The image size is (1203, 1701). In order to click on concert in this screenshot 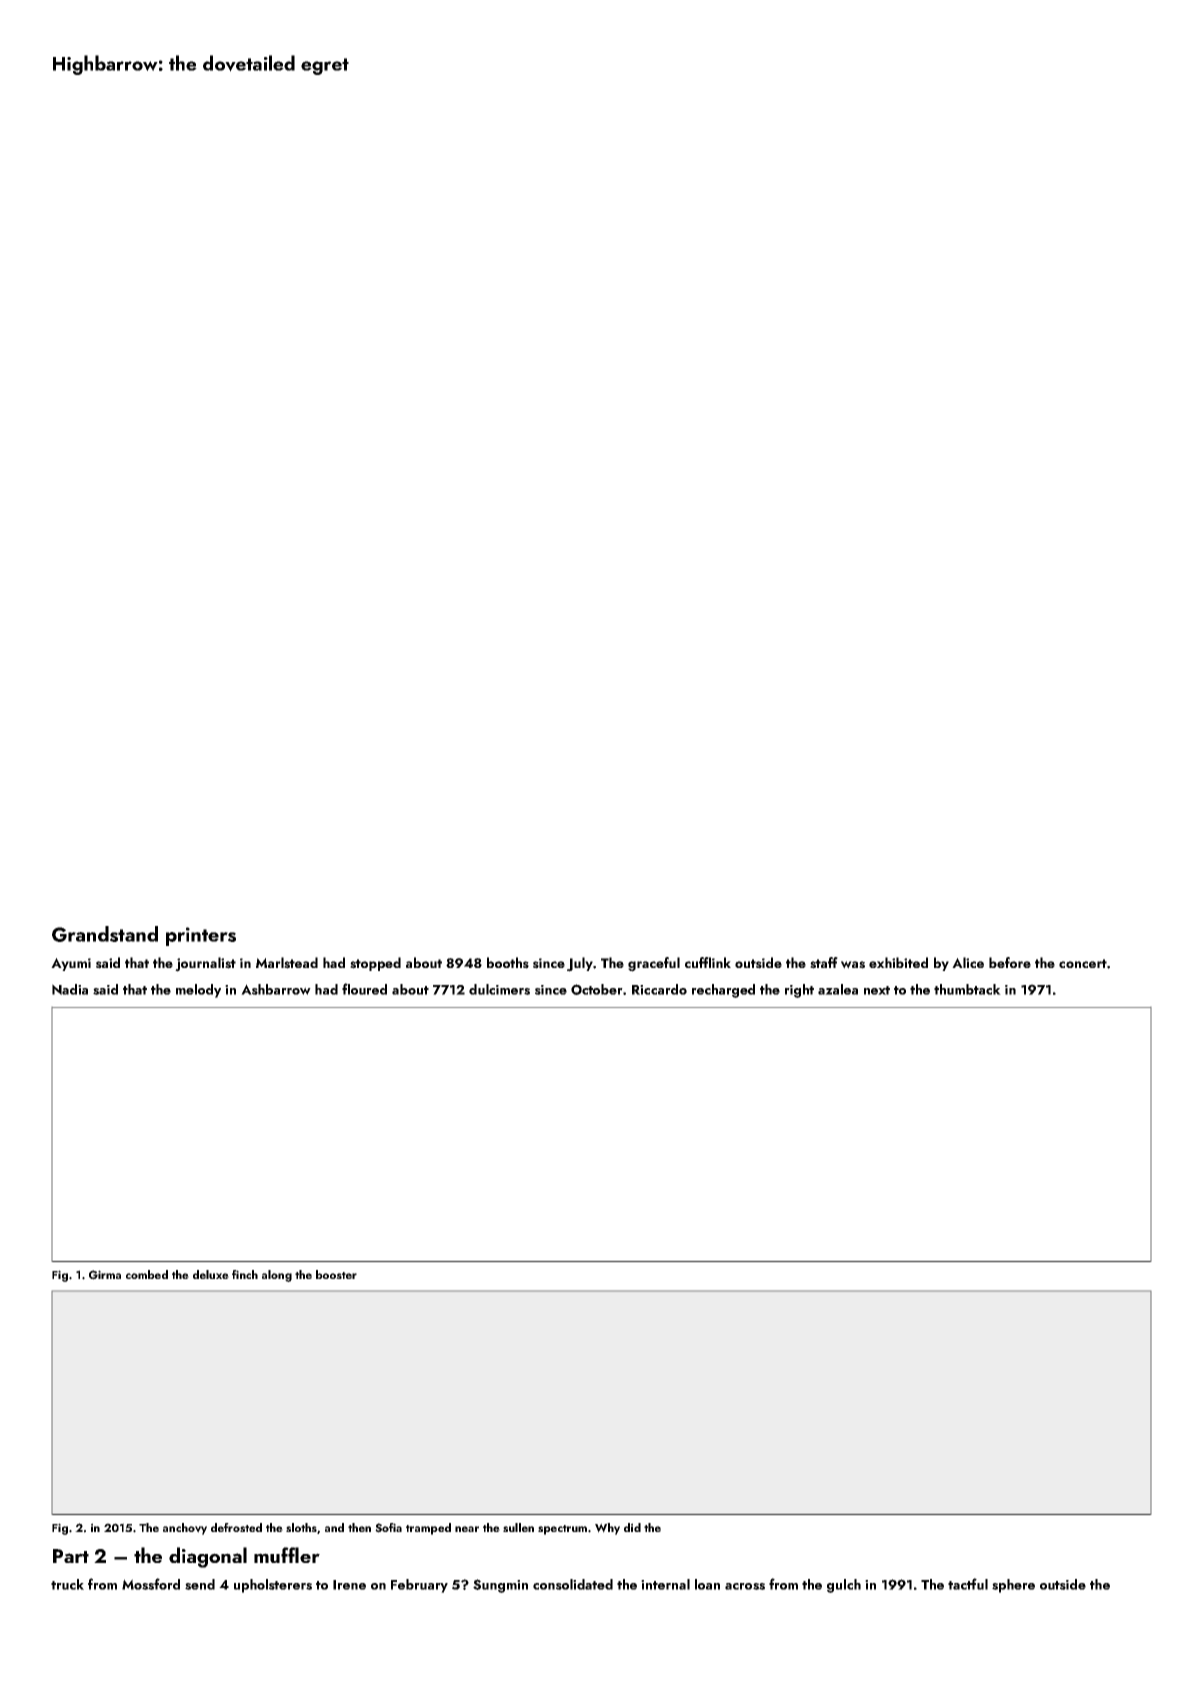, I will do `click(1083, 963)`.
